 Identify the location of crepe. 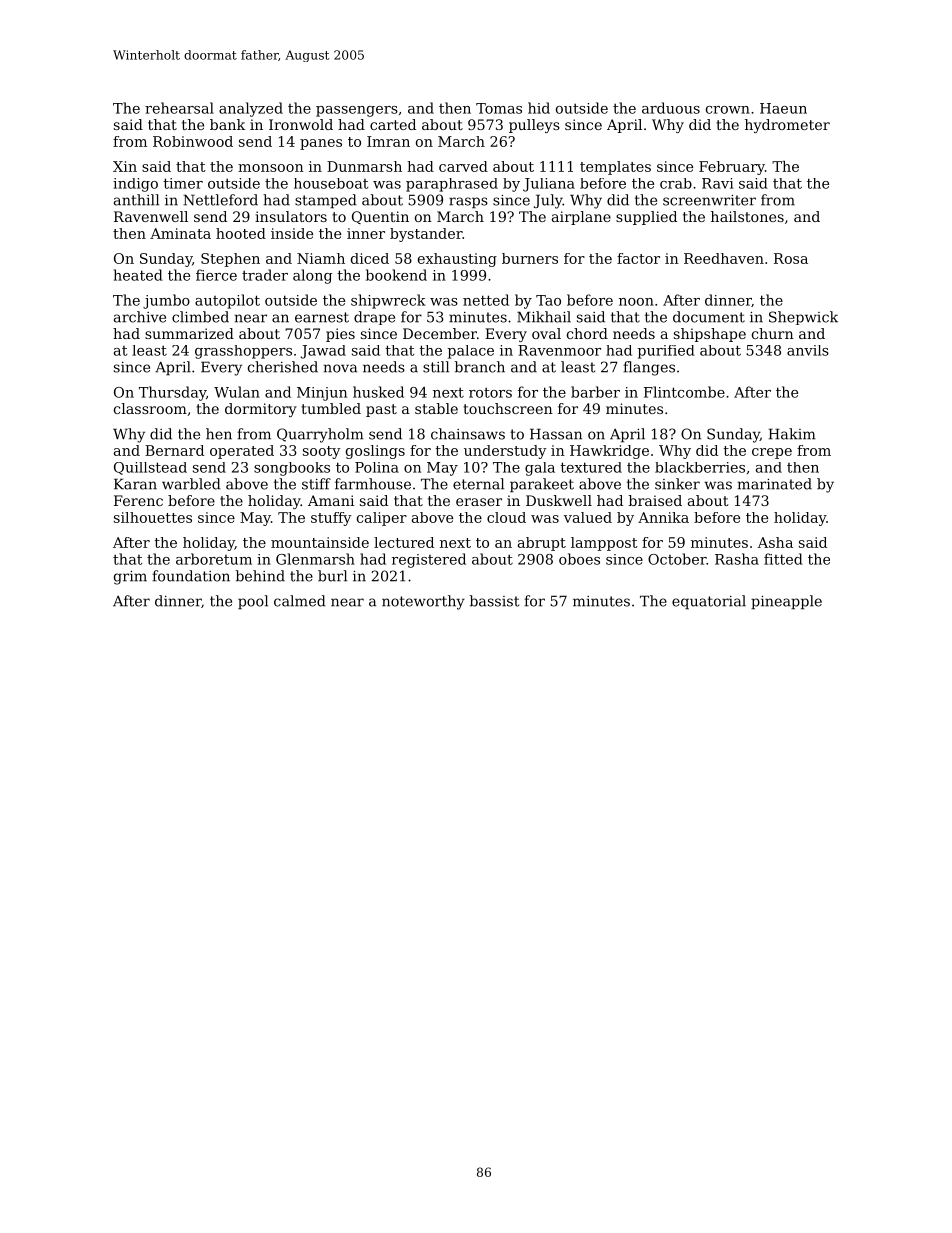
(772, 453).
